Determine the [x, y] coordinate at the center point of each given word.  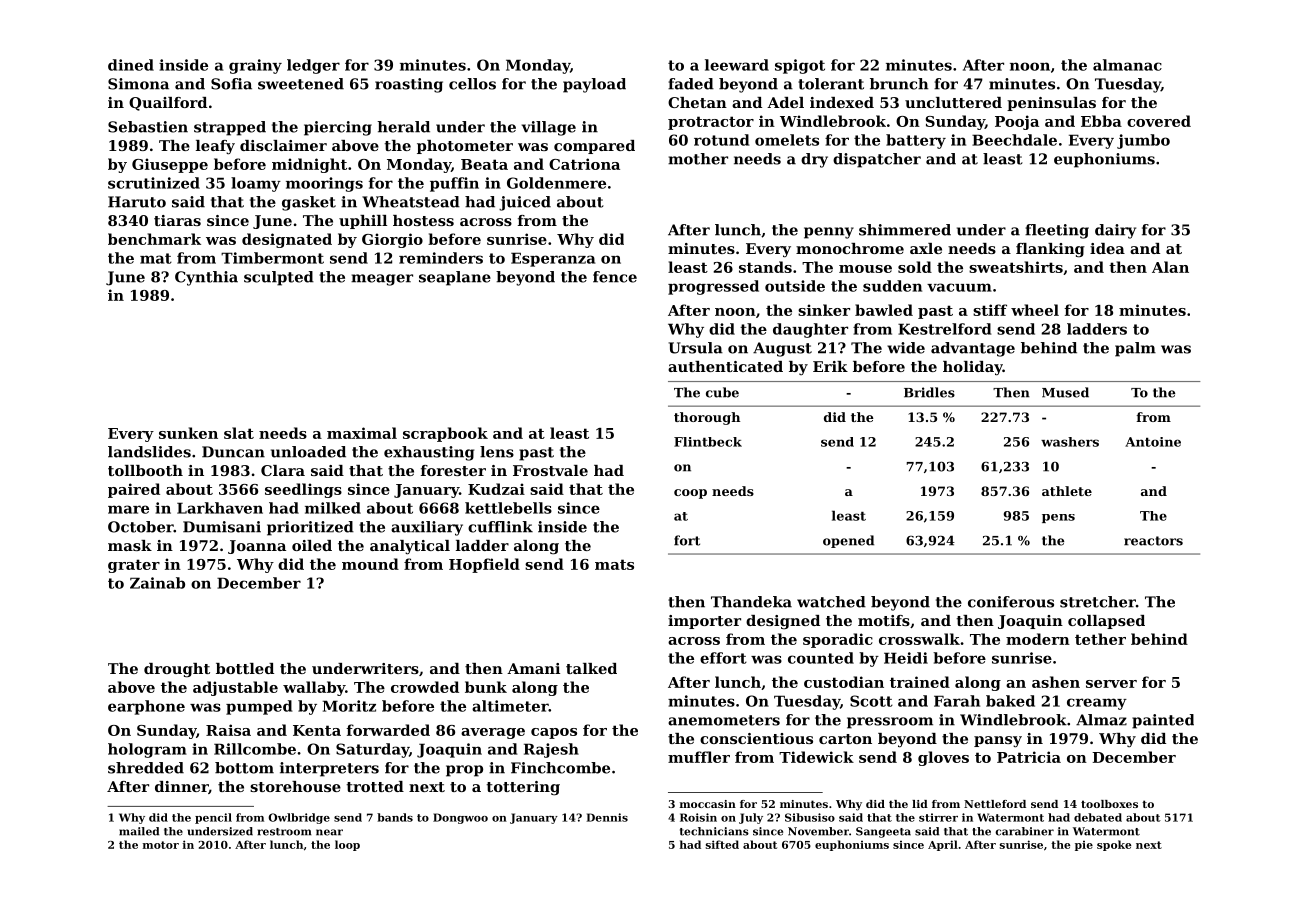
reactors [1153, 541]
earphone [146, 707]
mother [698, 159]
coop [690, 494]
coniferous [1011, 602]
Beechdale [1014, 140]
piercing [338, 128]
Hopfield [484, 565]
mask [130, 545]
